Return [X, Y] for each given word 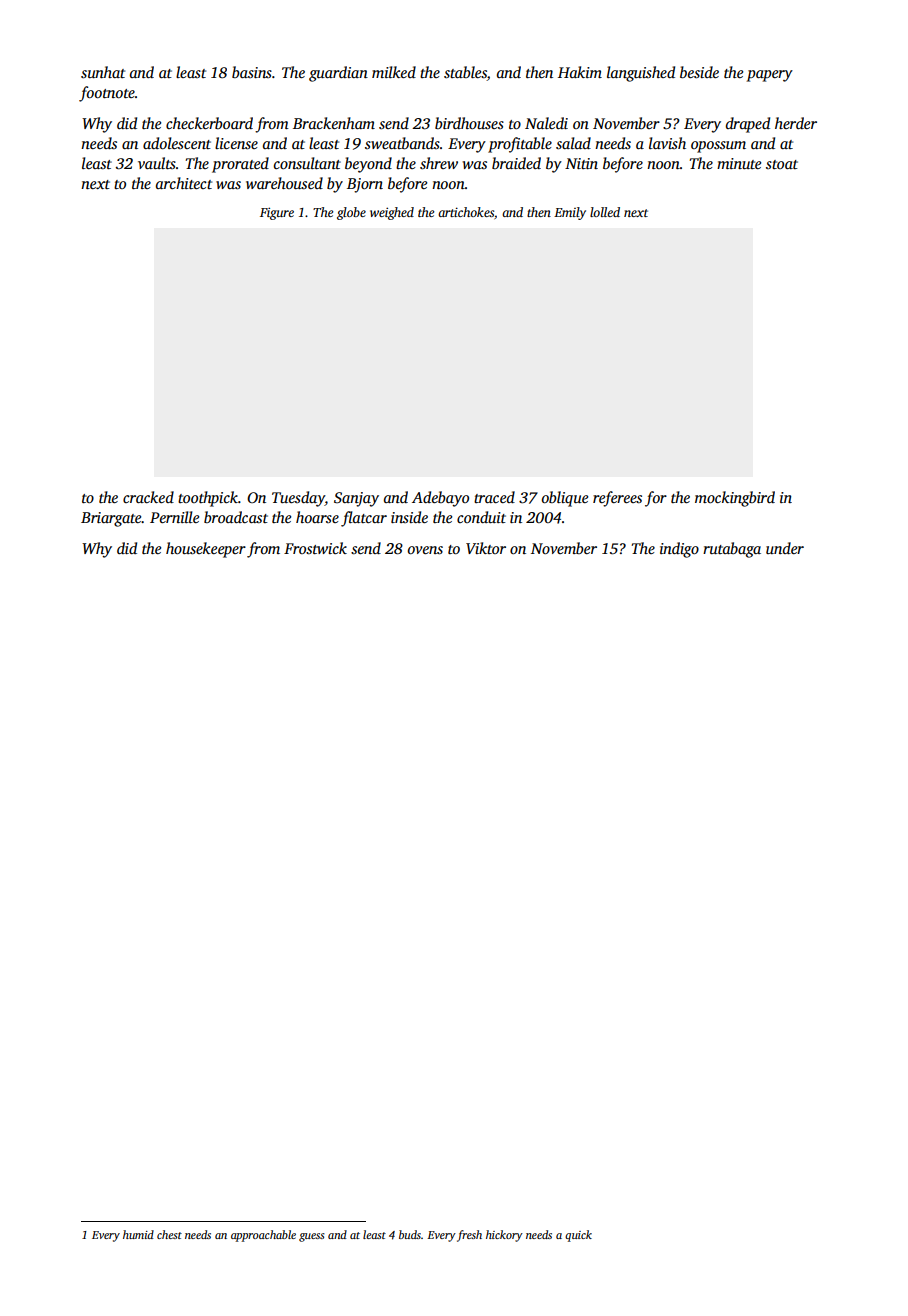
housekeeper [206, 550]
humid [138, 1234]
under [785, 548]
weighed [392, 213]
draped [748, 125]
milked [394, 72]
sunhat [103, 72]
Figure [277, 213]
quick [578, 1236]
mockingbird [735, 499]
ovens [425, 550]
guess [312, 1237]
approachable [263, 1236]
